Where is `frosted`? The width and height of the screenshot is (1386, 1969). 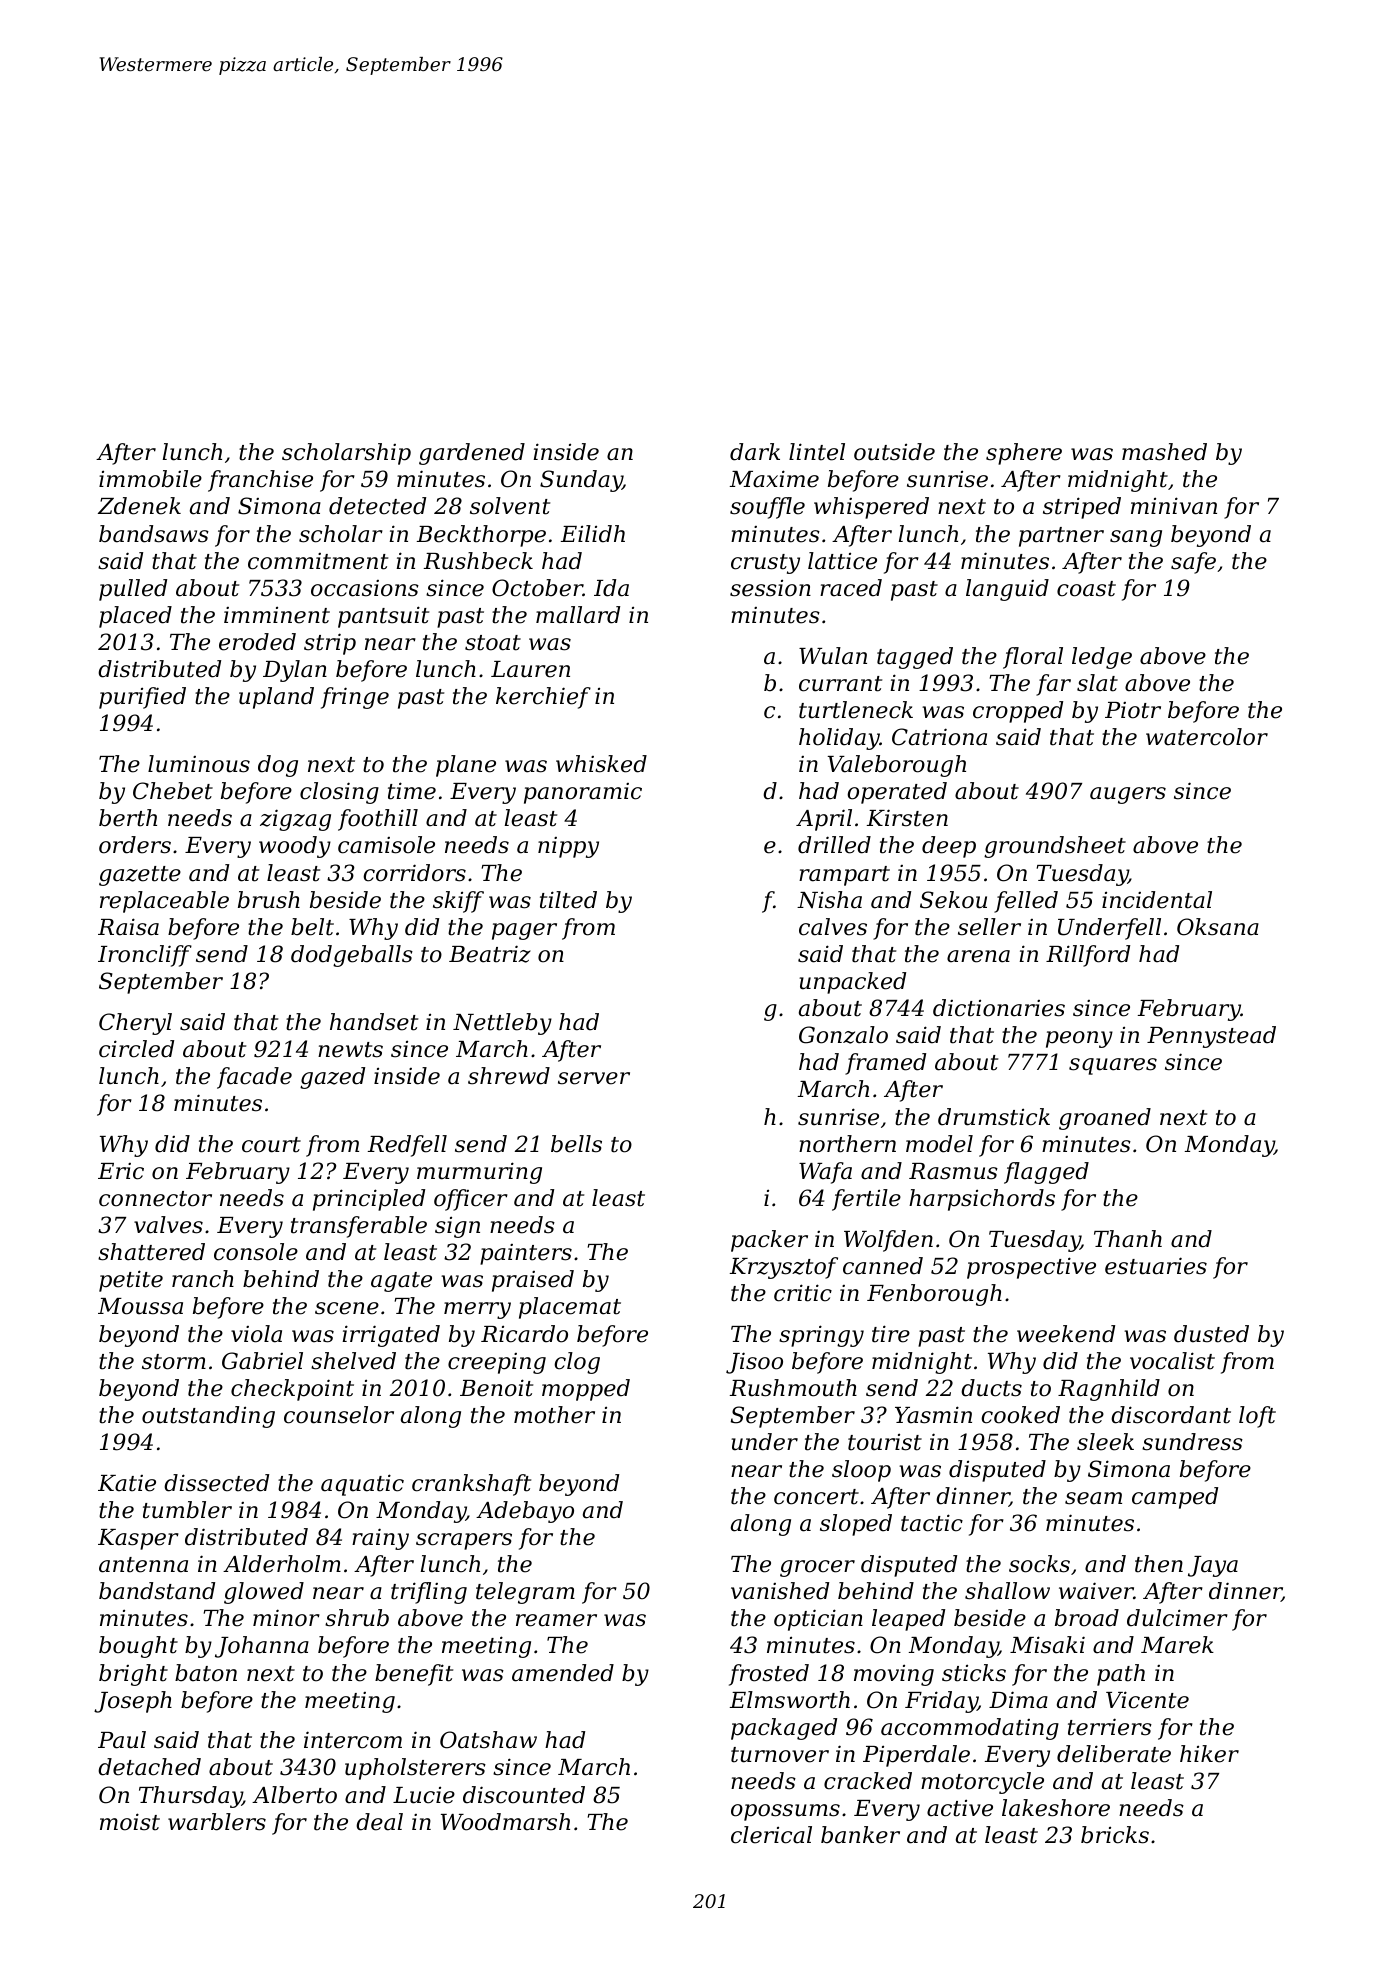 frosted is located at coordinates (769, 1675).
